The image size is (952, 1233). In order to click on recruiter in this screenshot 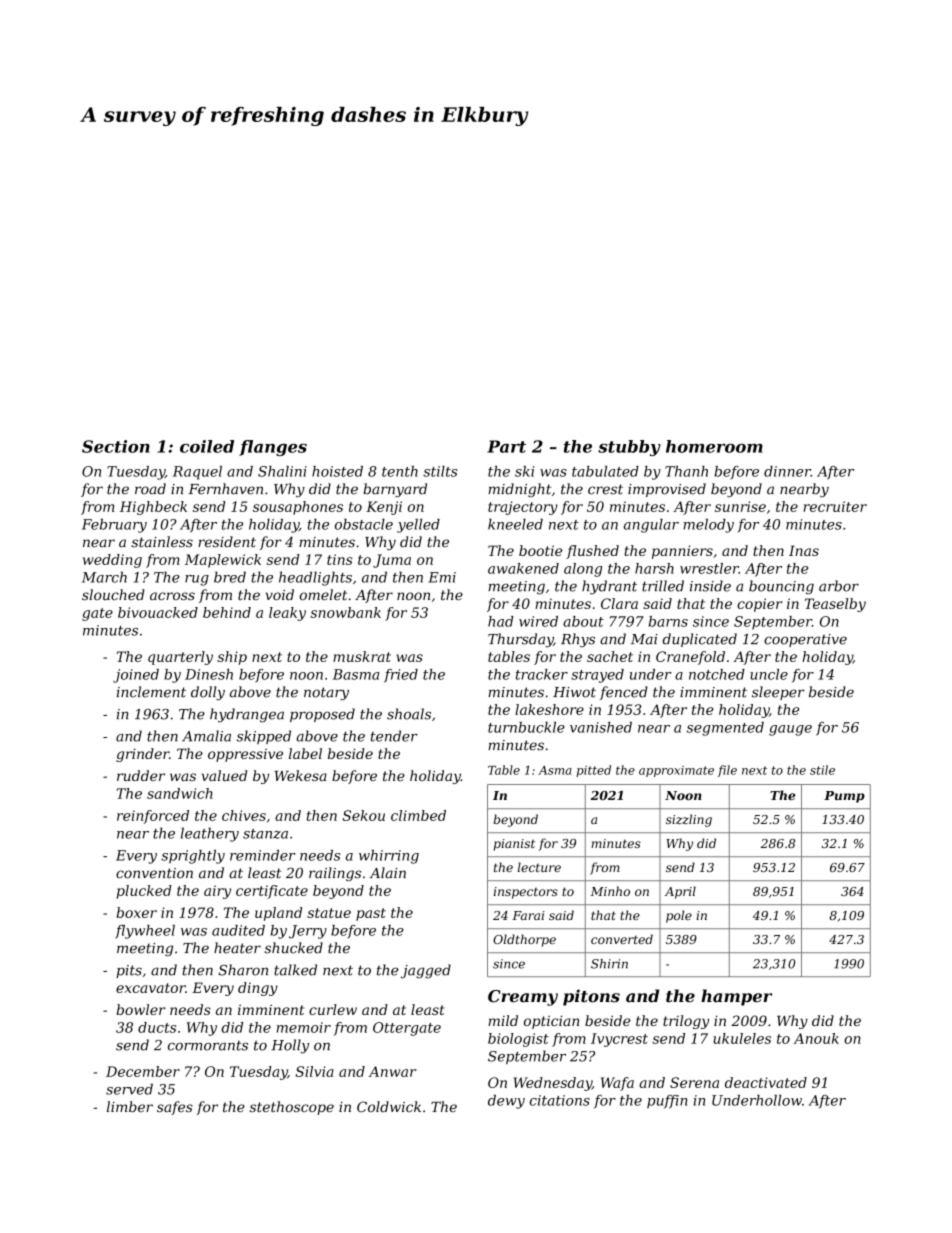, I will do `click(835, 506)`.
